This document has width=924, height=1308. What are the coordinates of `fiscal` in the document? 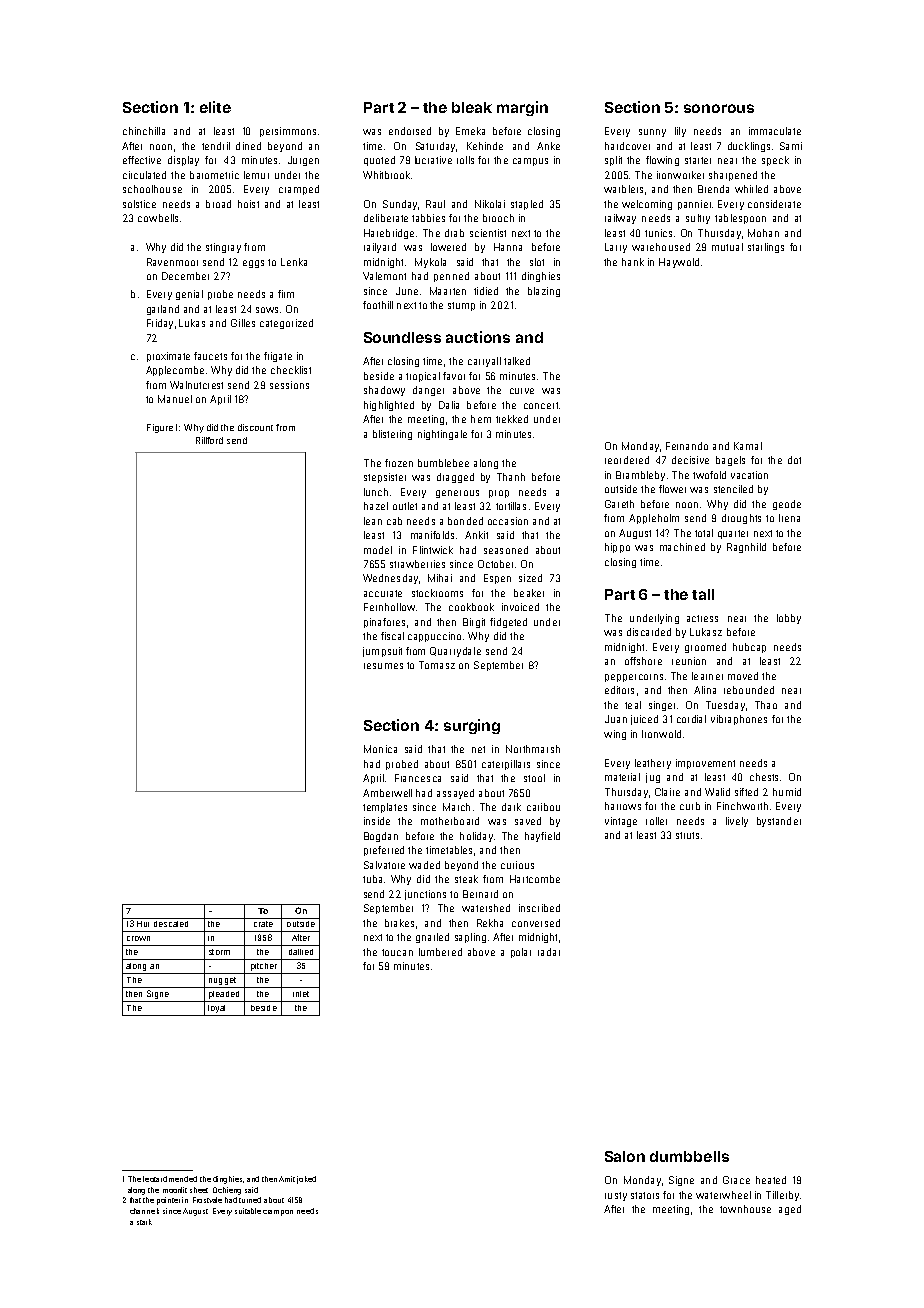 It's located at (392, 636).
